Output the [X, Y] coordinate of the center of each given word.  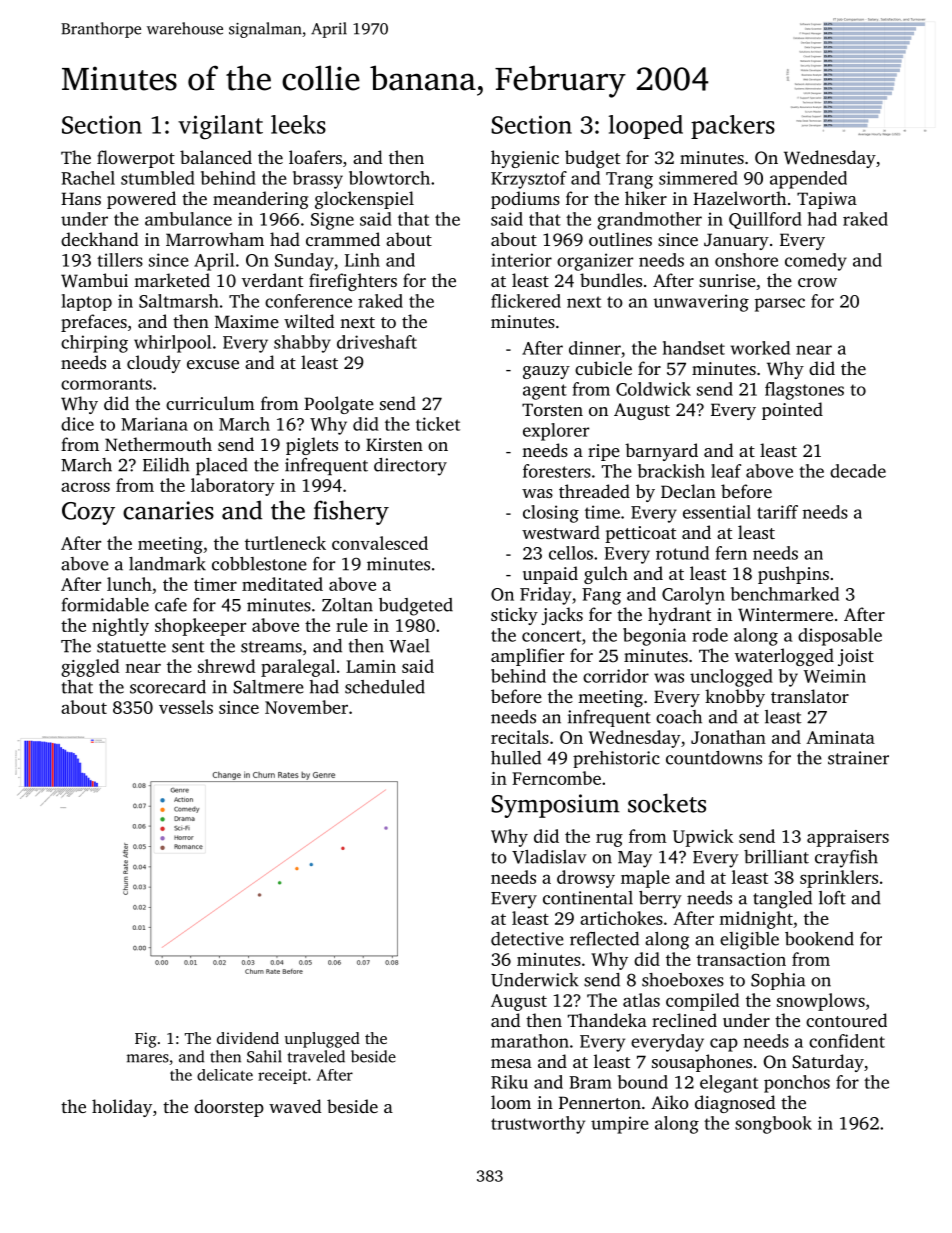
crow [817, 282]
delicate [225, 1075]
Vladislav [549, 857]
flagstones [804, 391]
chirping [94, 344]
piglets [312, 446]
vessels [186, 707]
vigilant [220, 127]
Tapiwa [827, 200]
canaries [168, 510]
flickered [526, 301]
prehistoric [616, 759]
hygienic [525, 159]
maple [645, 879]
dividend [248, 1038]
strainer [858, 758]
